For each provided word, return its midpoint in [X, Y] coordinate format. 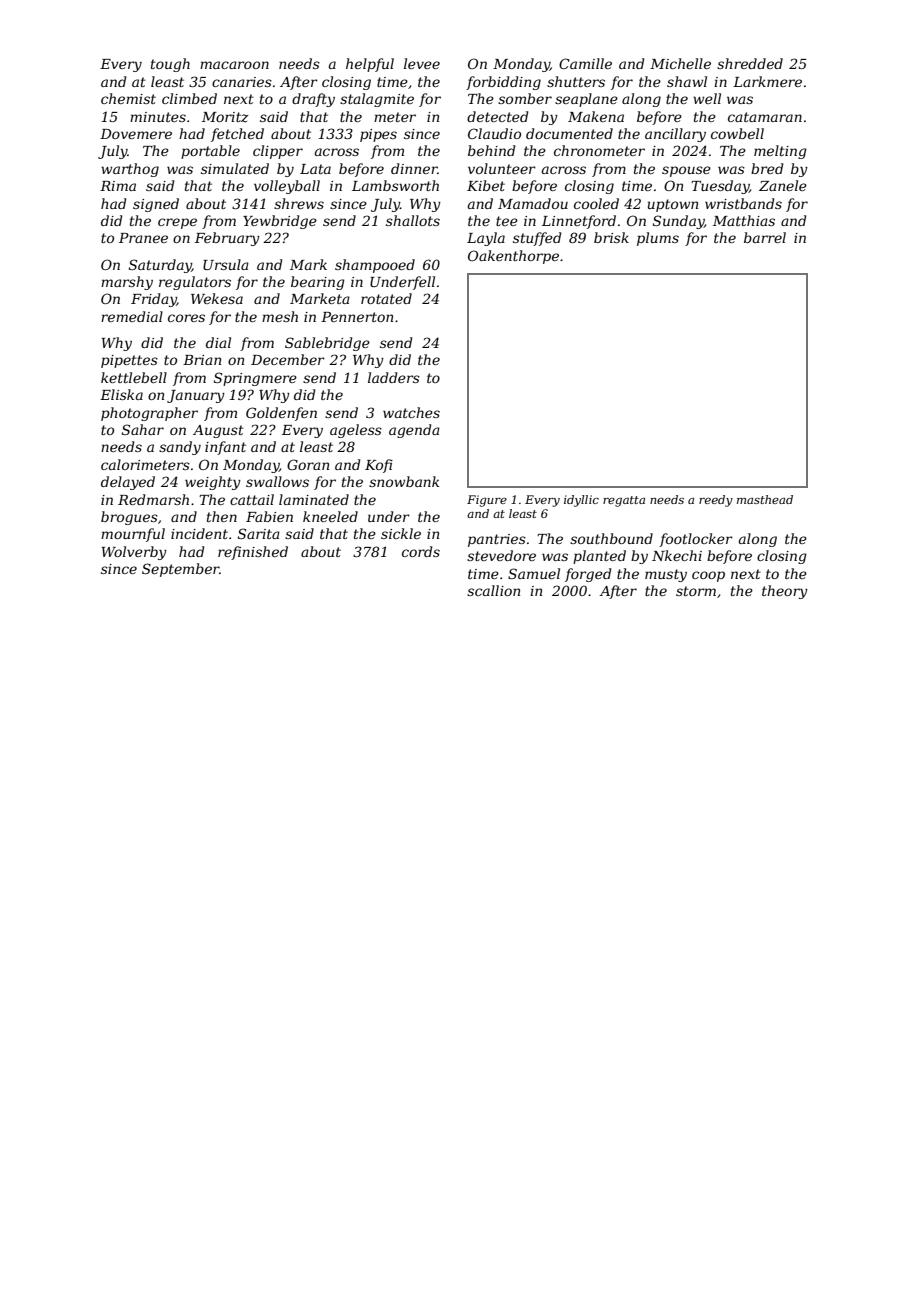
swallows [277, 481]
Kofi [379, 466]
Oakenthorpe [513, 257]
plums [658, 239]
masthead [765, 499]
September [180, 570]
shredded [750, 63]
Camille [585, 63]
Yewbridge [280, 222]
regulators [195, 283]
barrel [765, 237]
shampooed [375, 266]
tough [170, 65]
